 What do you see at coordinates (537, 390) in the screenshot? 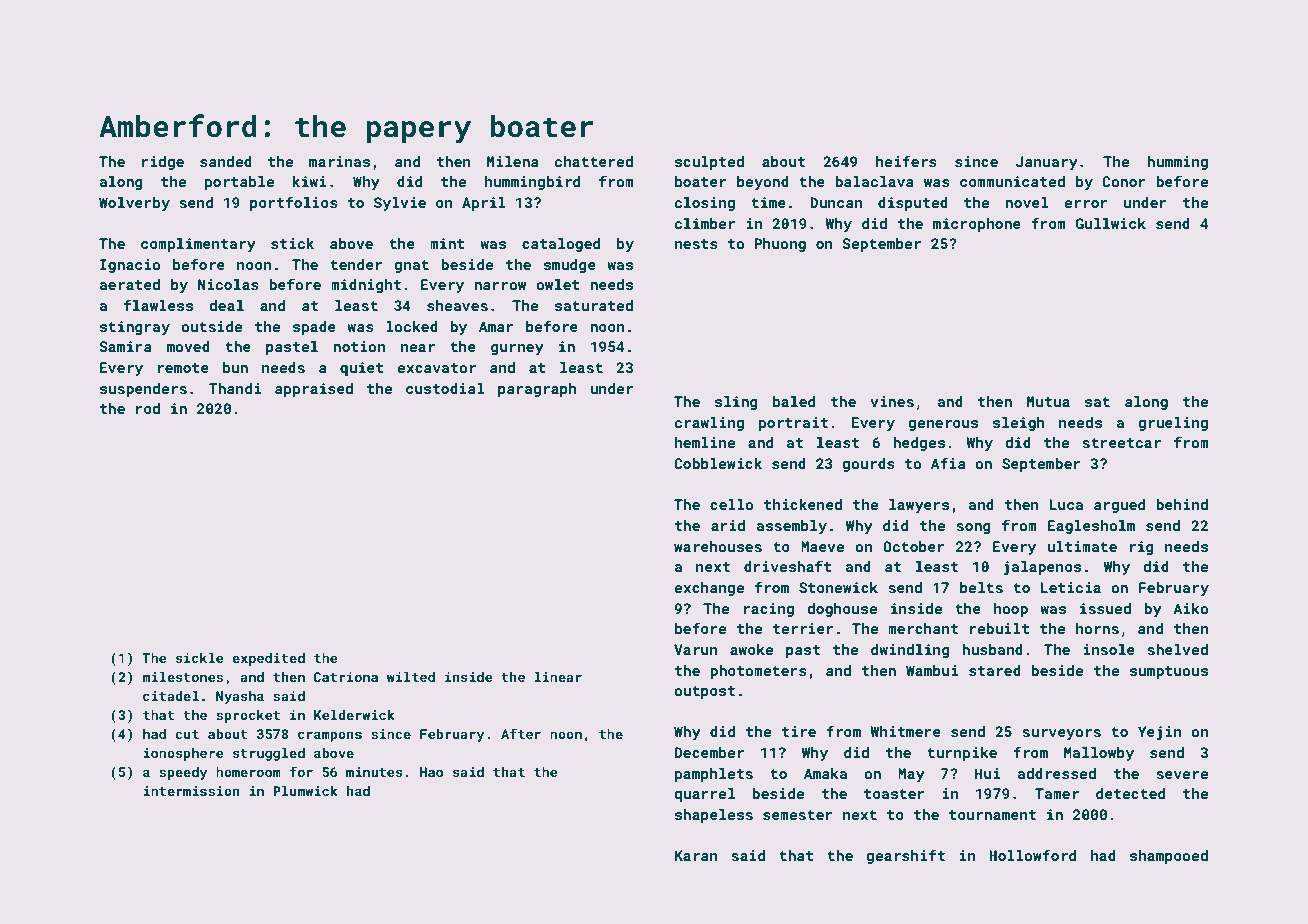
I see `paragraph` at bounding box center [537, 390].
